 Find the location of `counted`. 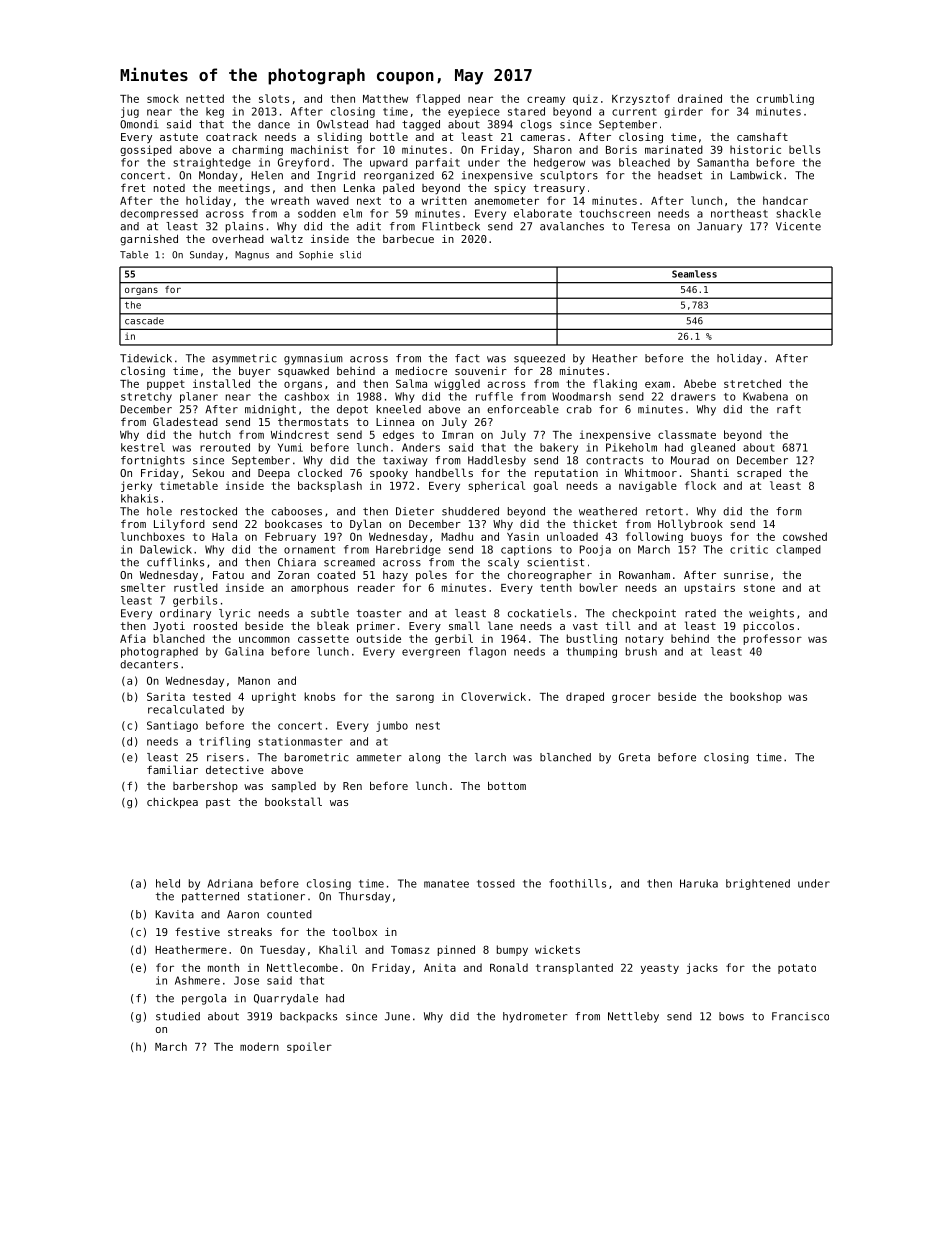

counted is located at coordinates (289, 914).
